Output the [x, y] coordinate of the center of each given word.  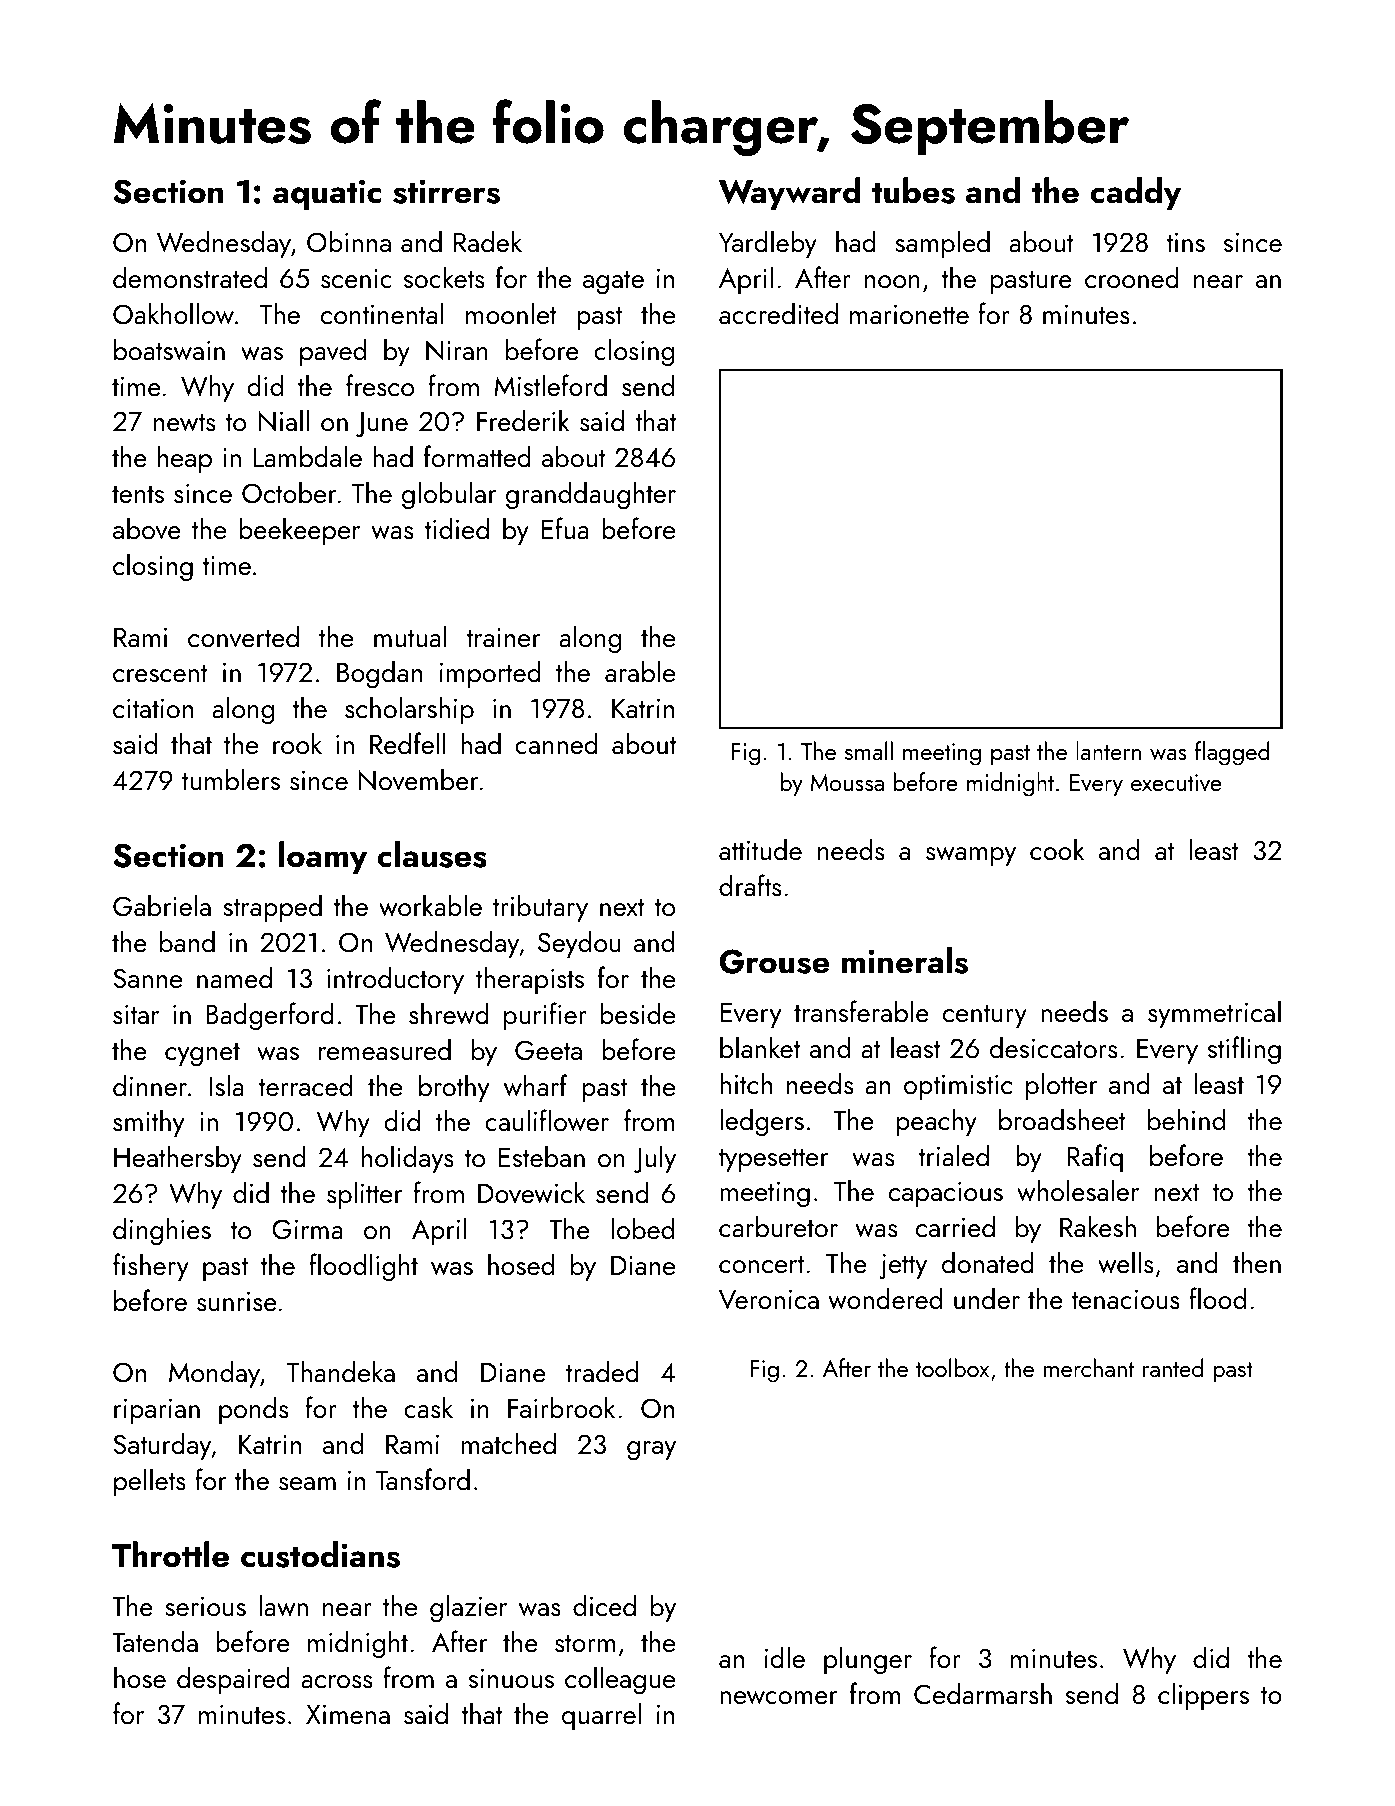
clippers [1203, 1696]
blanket [760, 1047]
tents [138, 494]
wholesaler [1078, 1190]
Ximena [348, 1714]
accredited [778, 313]
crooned [1132, 277]
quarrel [601, 1716]
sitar [136, 1014]
